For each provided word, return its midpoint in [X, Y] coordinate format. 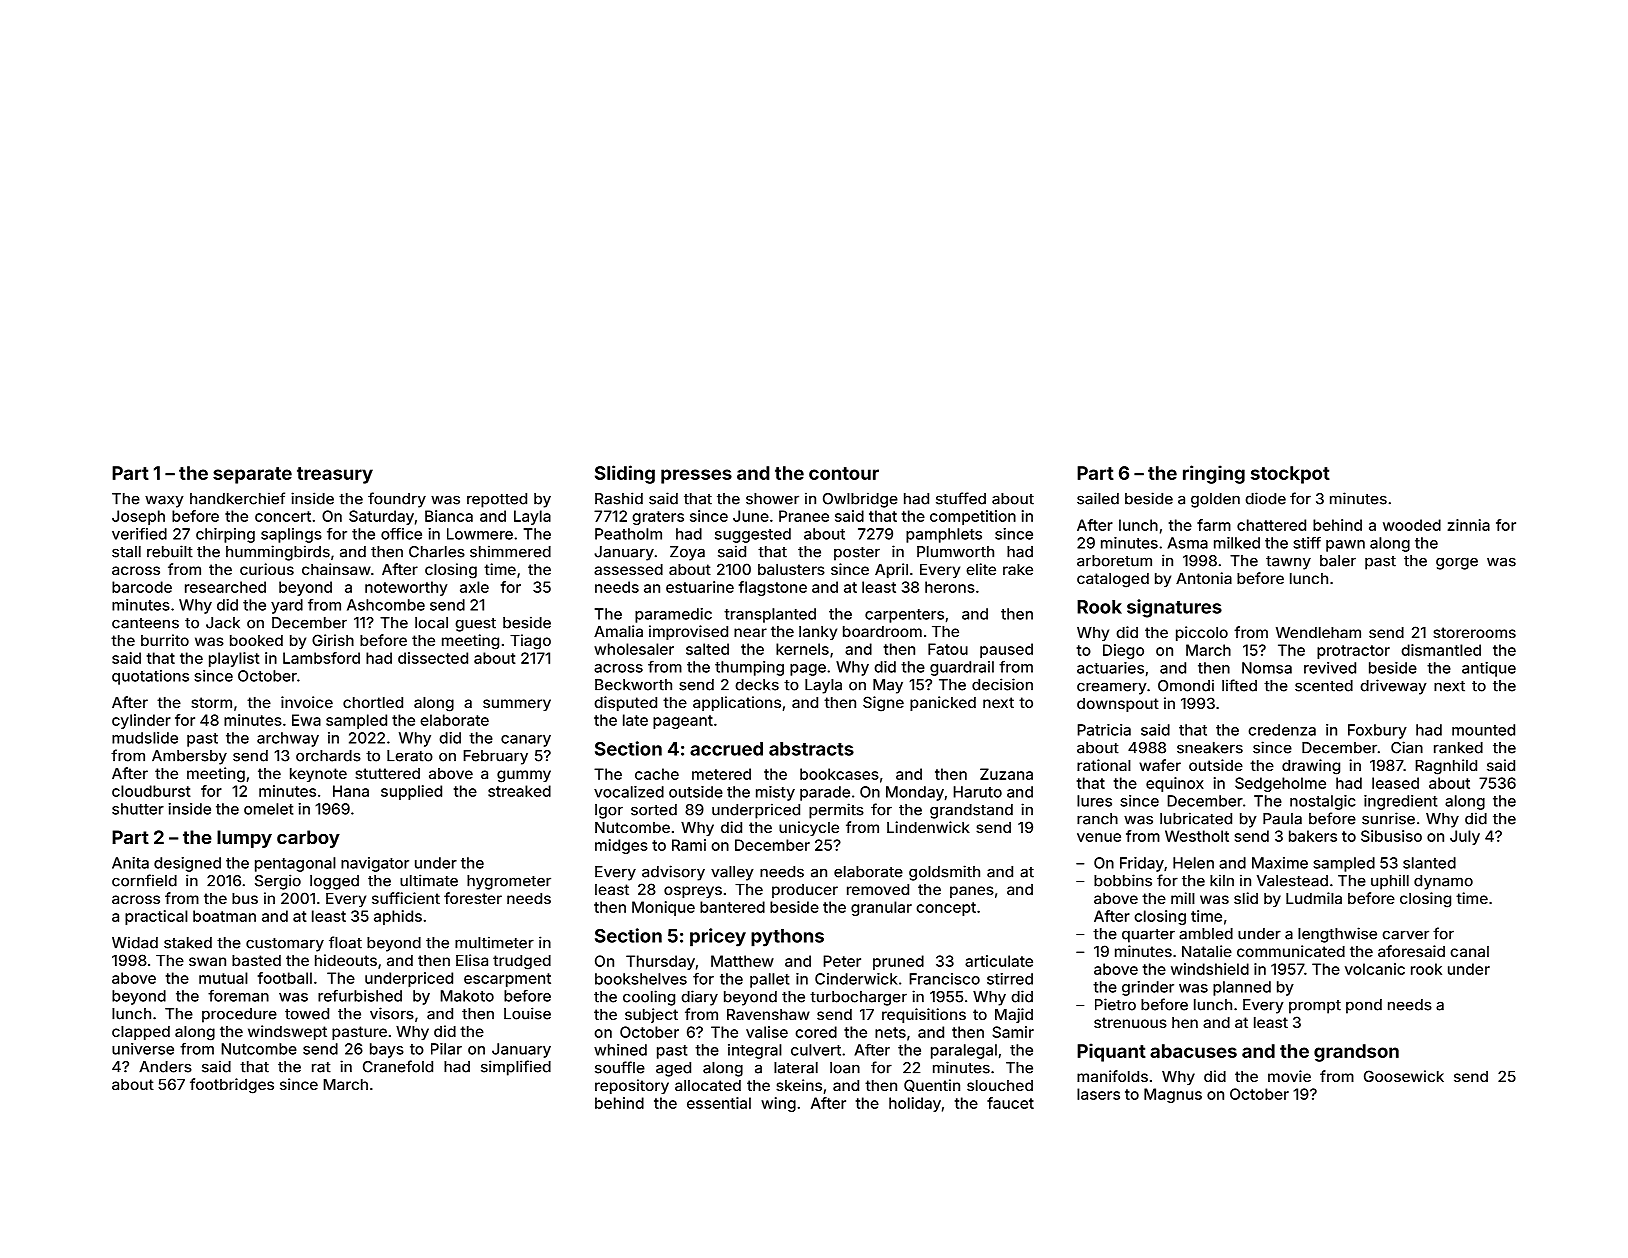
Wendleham [1318, 632]
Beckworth [633, 685]
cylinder [141, 721]
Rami [689, 845]
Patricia [1104, 730]
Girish [333, 640]
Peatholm [628, 534]
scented [1324, 686]
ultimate [429, 880]
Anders [165, 1067]
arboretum [1114, 561]
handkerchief [237, 498]
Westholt [1197, 836]
